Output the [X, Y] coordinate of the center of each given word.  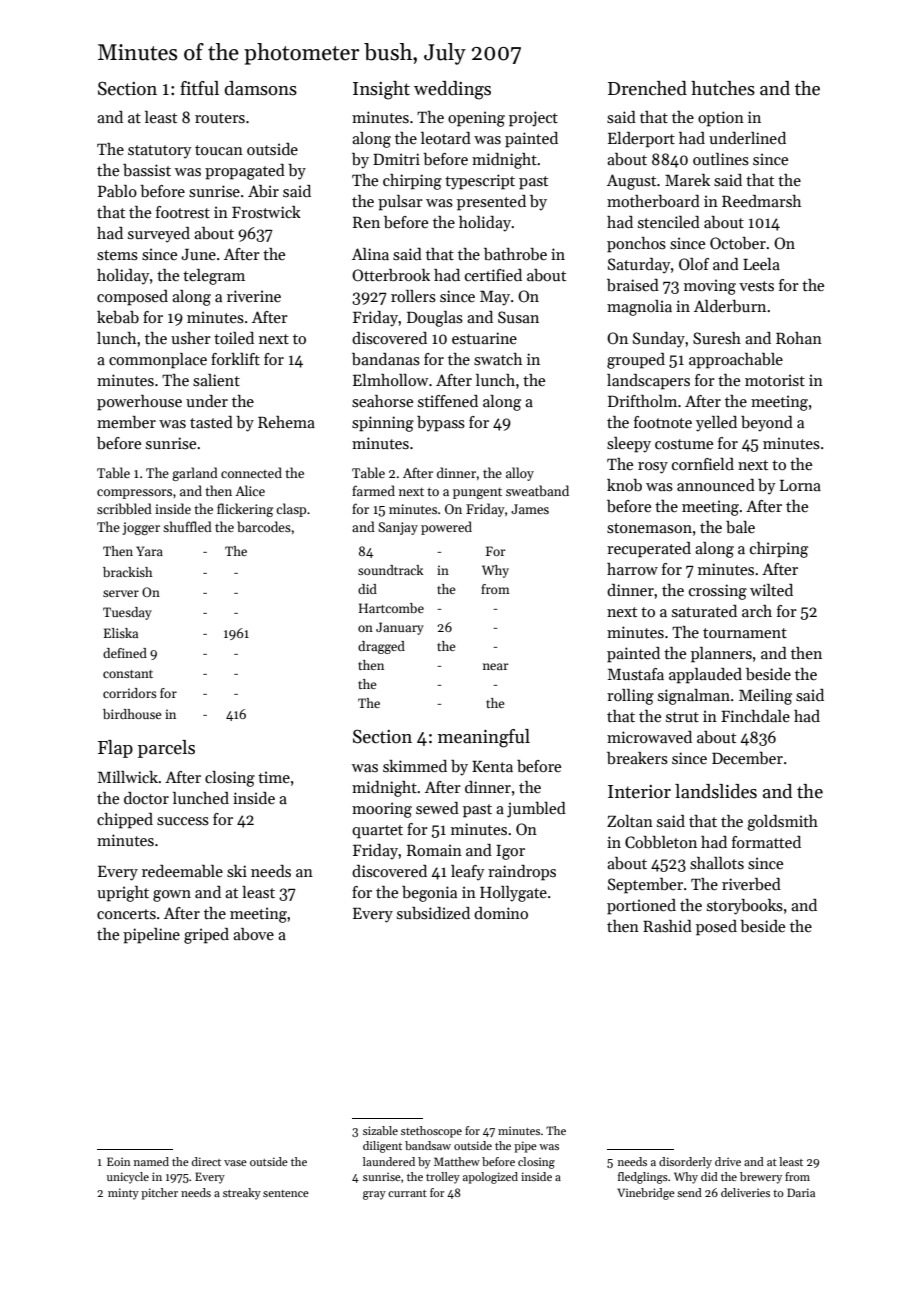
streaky [242, 1194]
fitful [199, 88]
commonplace [158, 361]
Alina [370, 254]
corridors [130, 693]
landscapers [648, 382]
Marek [687, 180]
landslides [716, 791]
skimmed [415, 766]
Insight [381, 90]
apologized [490, 1178]
